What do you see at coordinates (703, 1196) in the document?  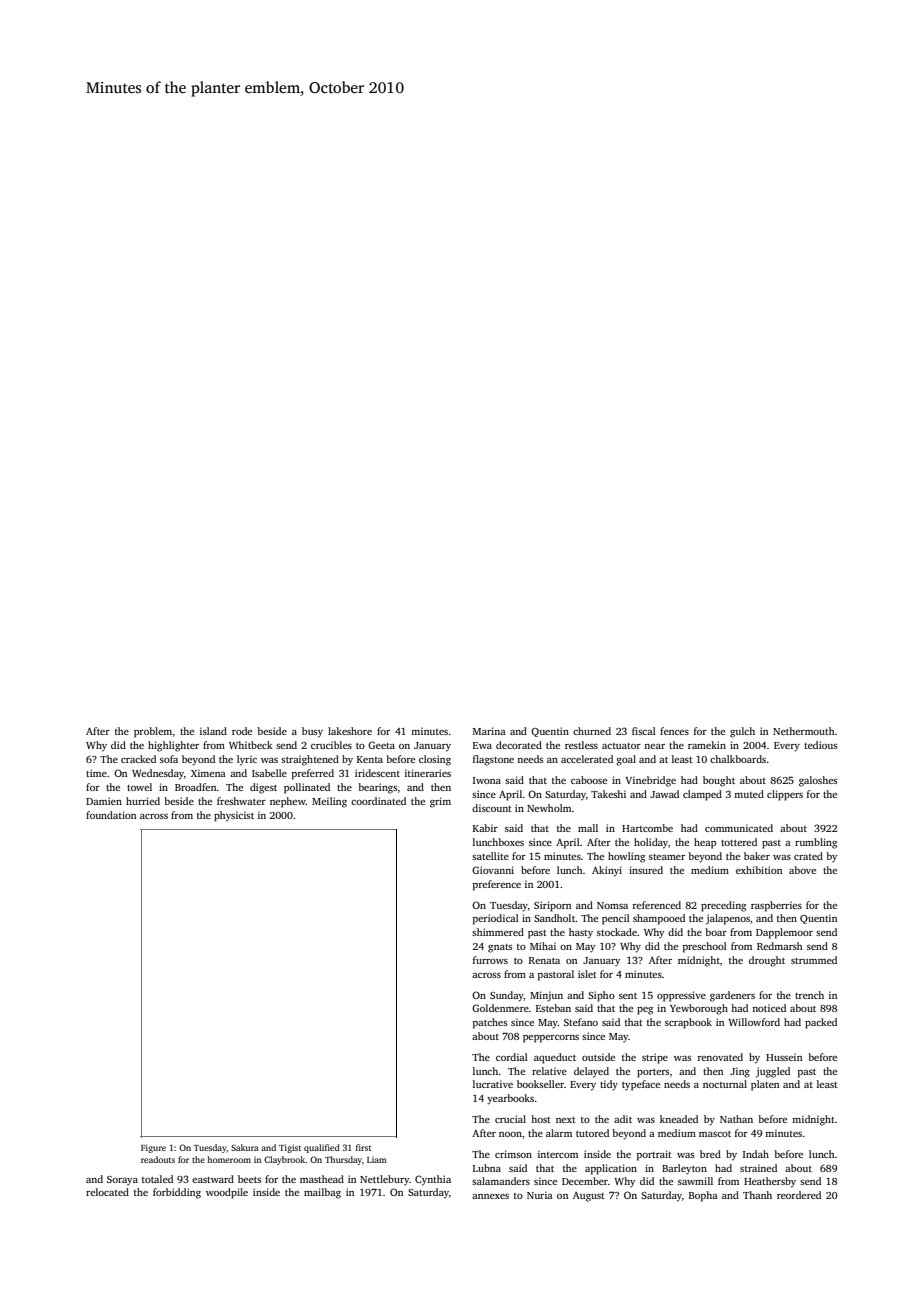 I see `Bopha` at bounding box center [703, 1196].
